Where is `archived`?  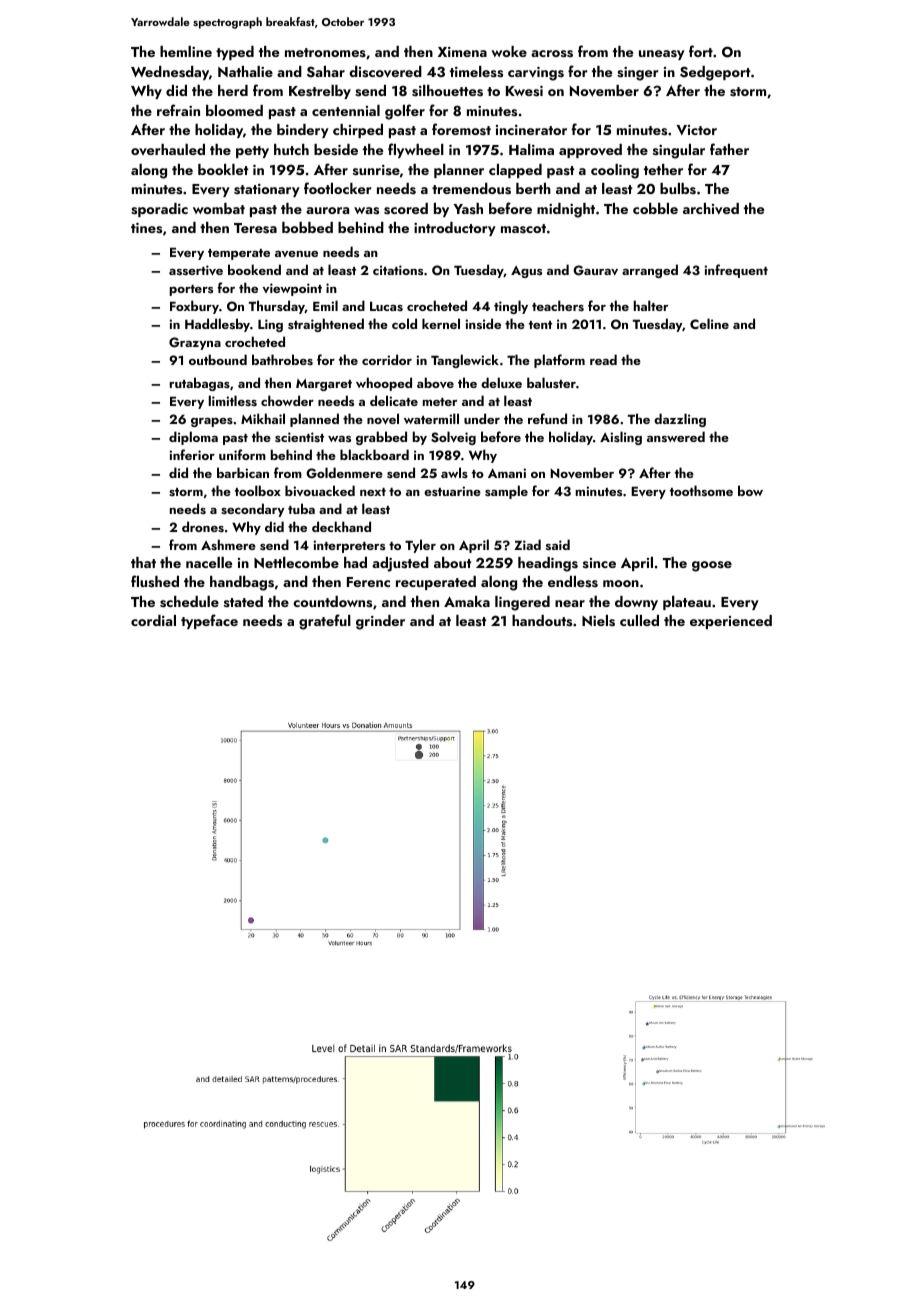 archived is located at coordinates (711, 209).
